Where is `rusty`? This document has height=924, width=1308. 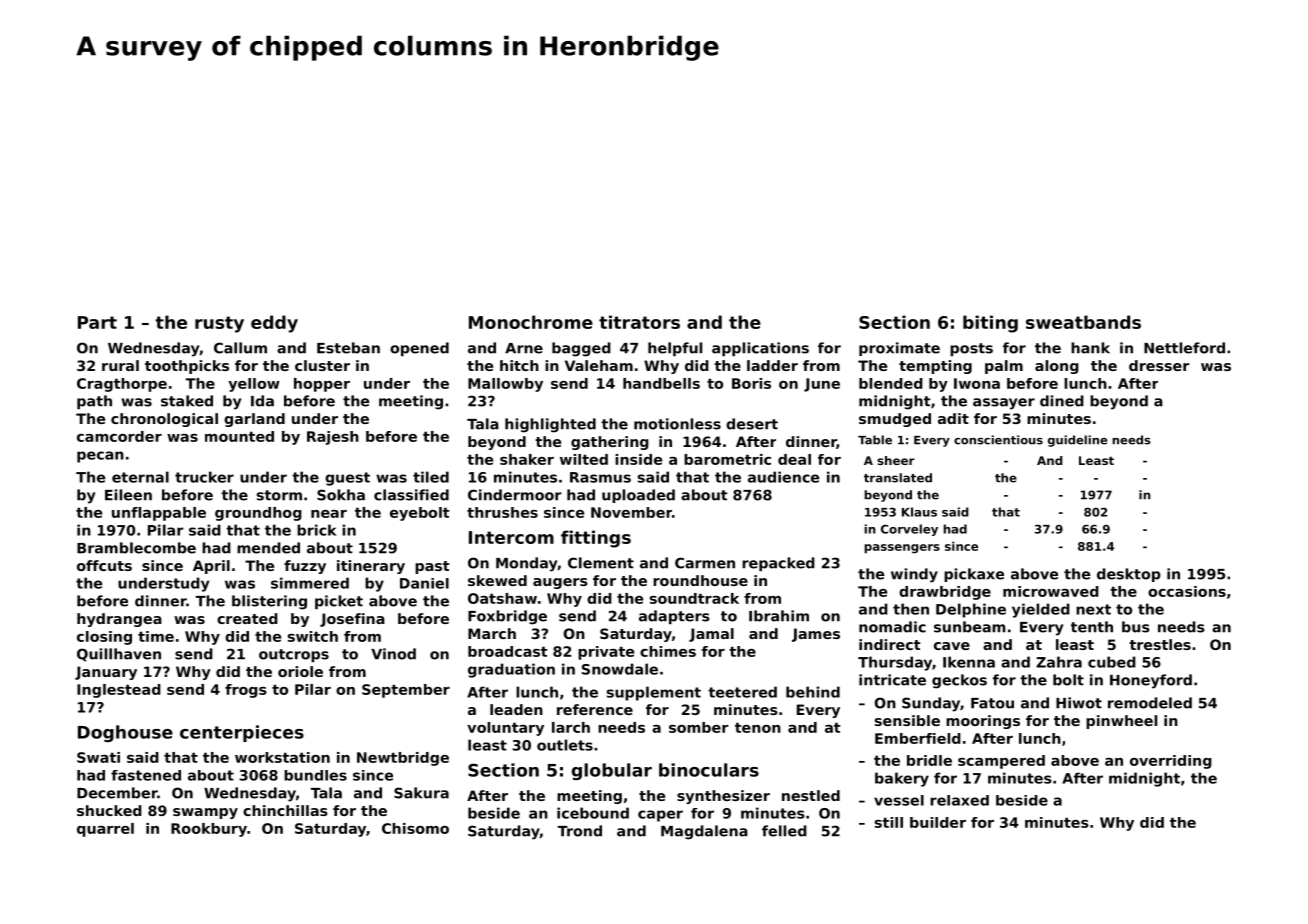
rusty is located at coordinates (219, 324).
